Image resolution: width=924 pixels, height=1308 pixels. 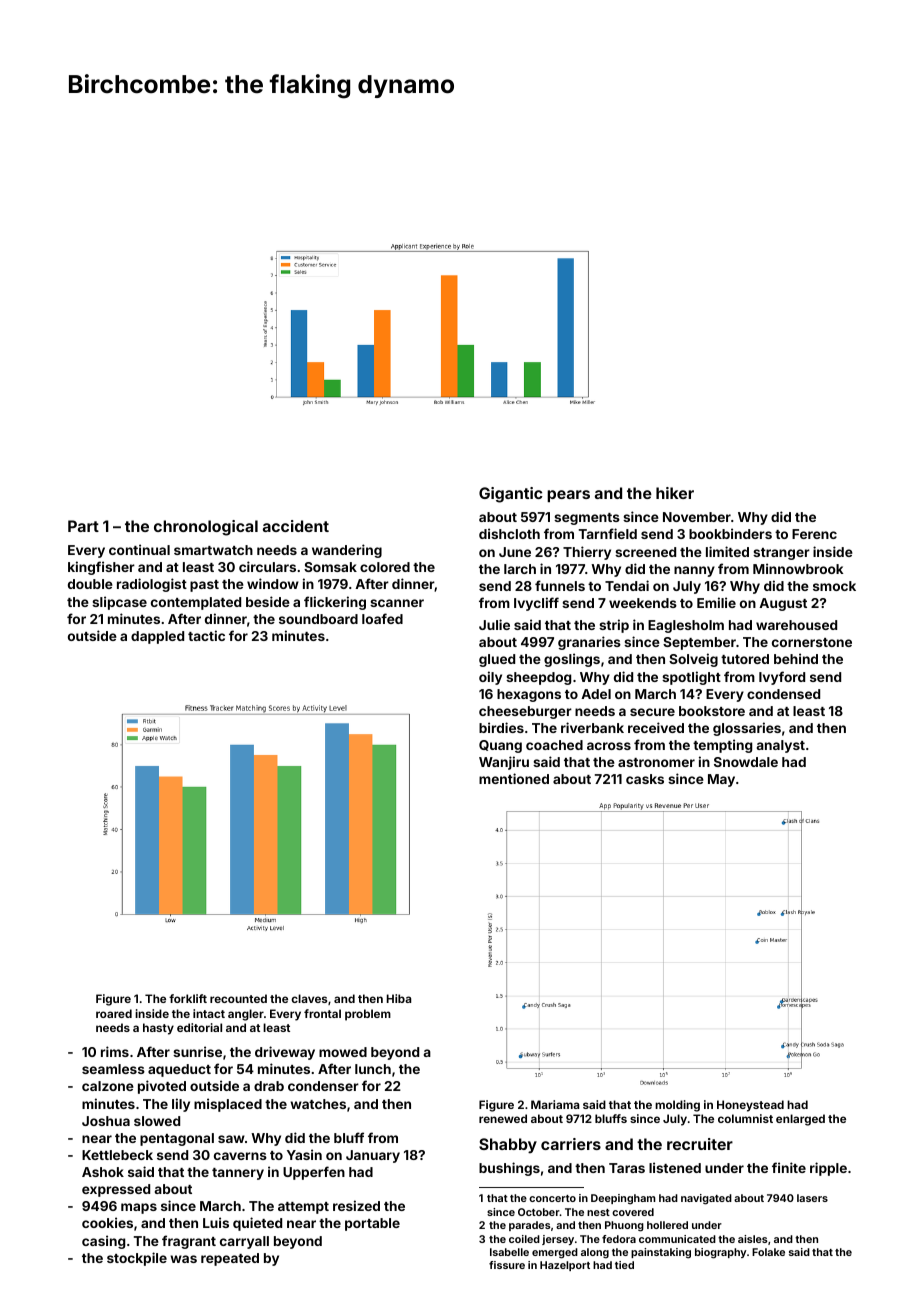 I want to click on accident, so click(x=296, y=526).
